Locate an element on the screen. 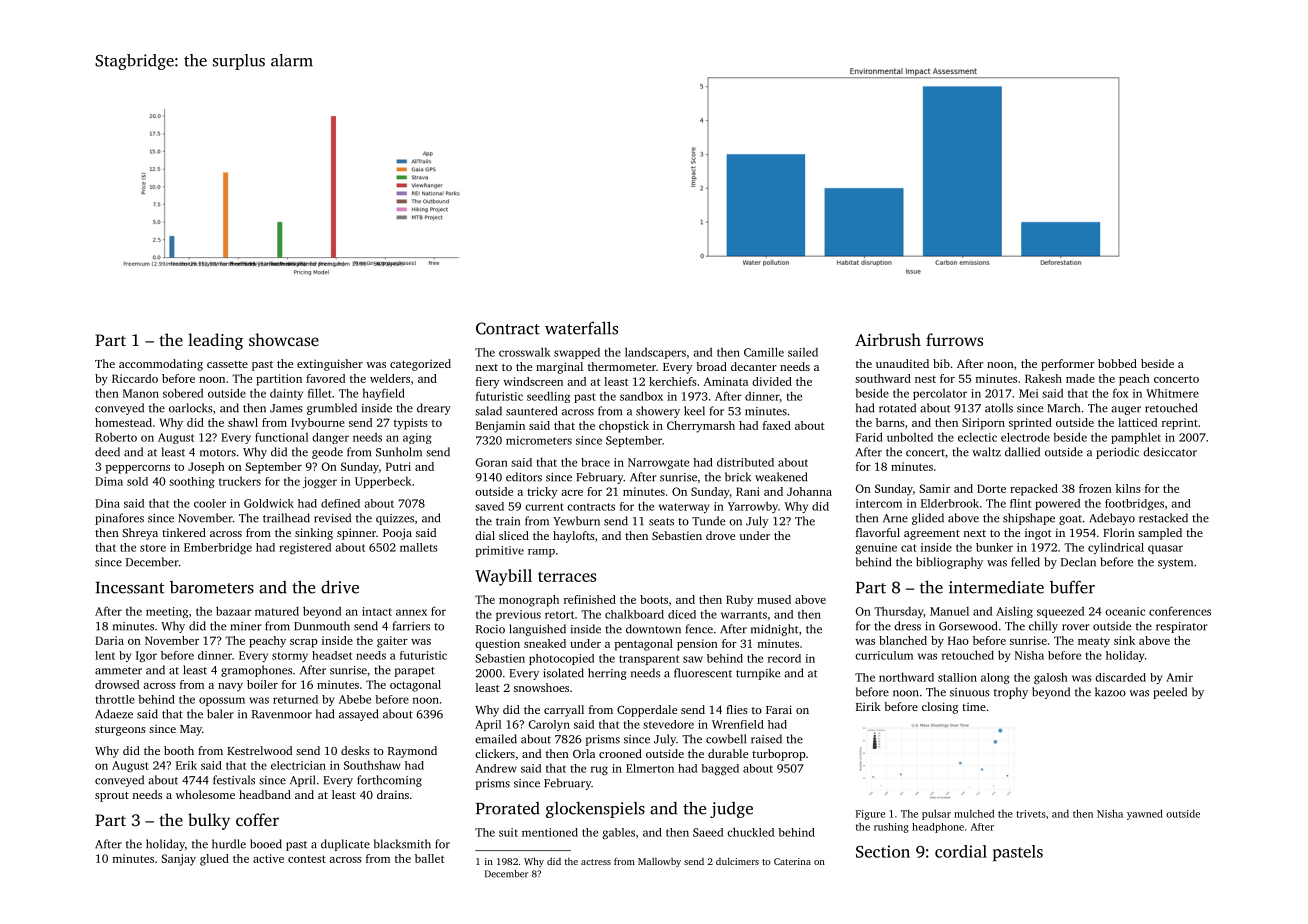  leading is located at coordinates (215, 341).
